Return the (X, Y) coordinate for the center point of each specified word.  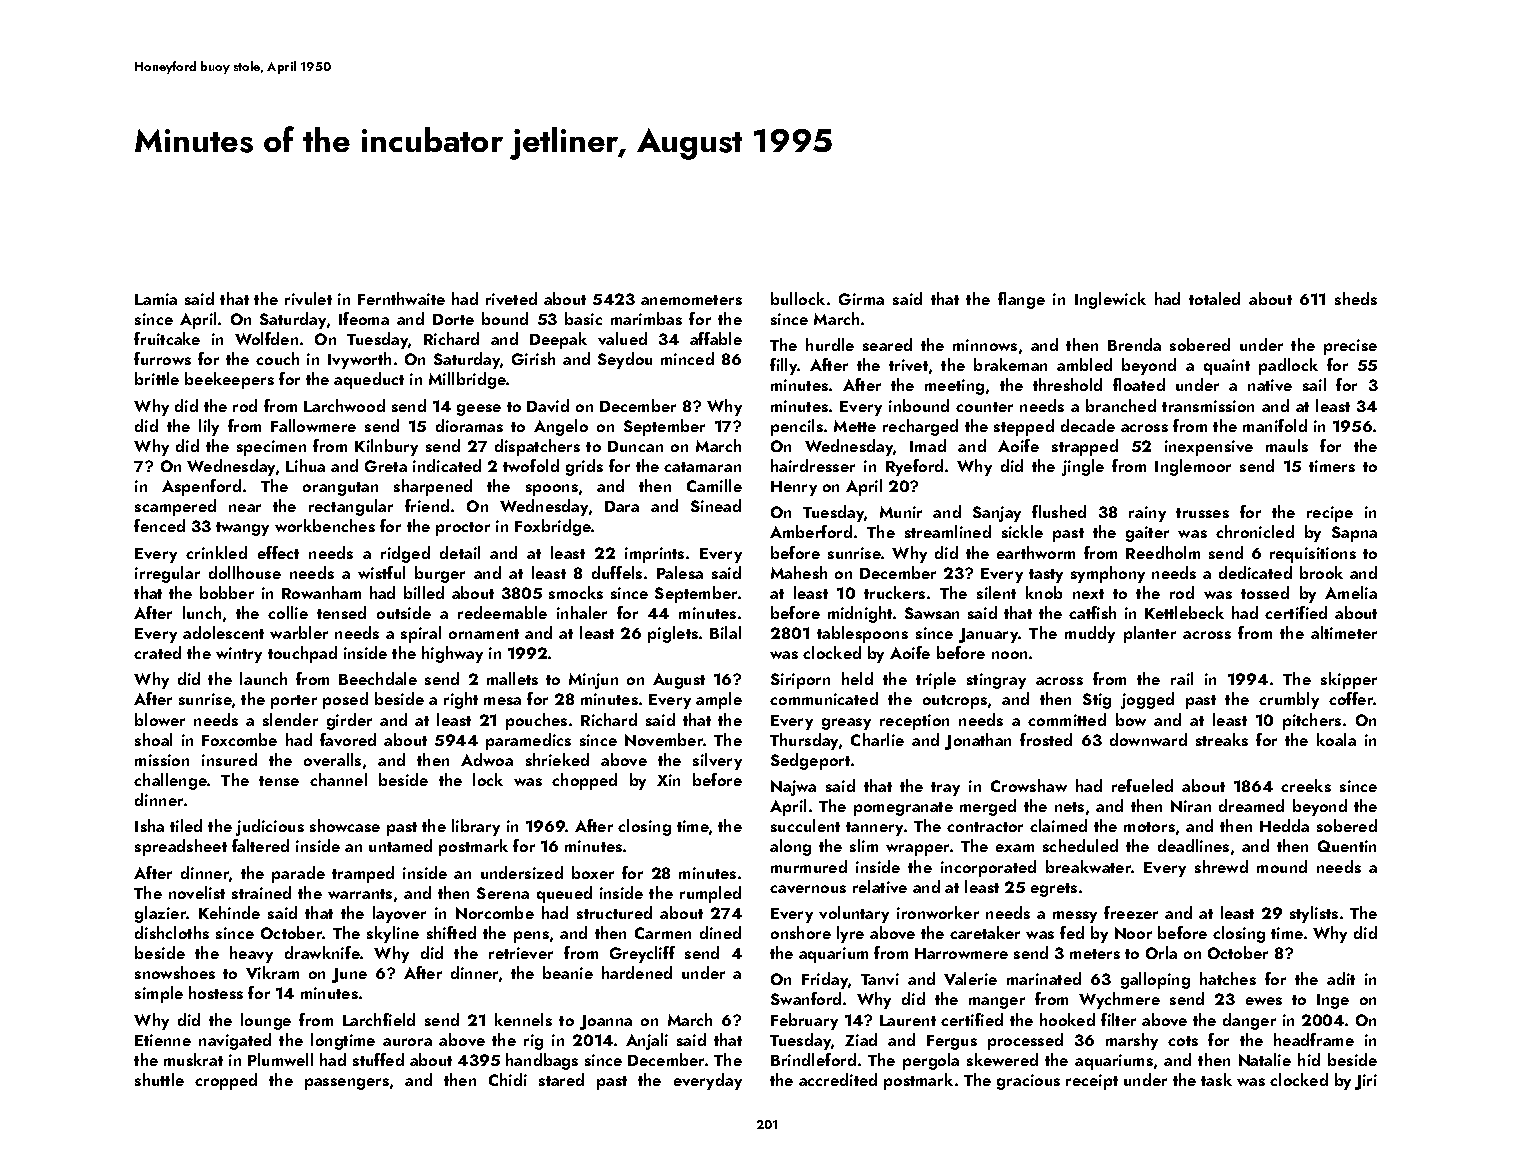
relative (880, 886)
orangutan (340, 489)
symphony (1108, 574)
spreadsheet (181, 847)
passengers (347, 1084)
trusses (1202, 513)
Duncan (635, 446)
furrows (162, 358)
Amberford (811, 531)
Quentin (1347, 846)
